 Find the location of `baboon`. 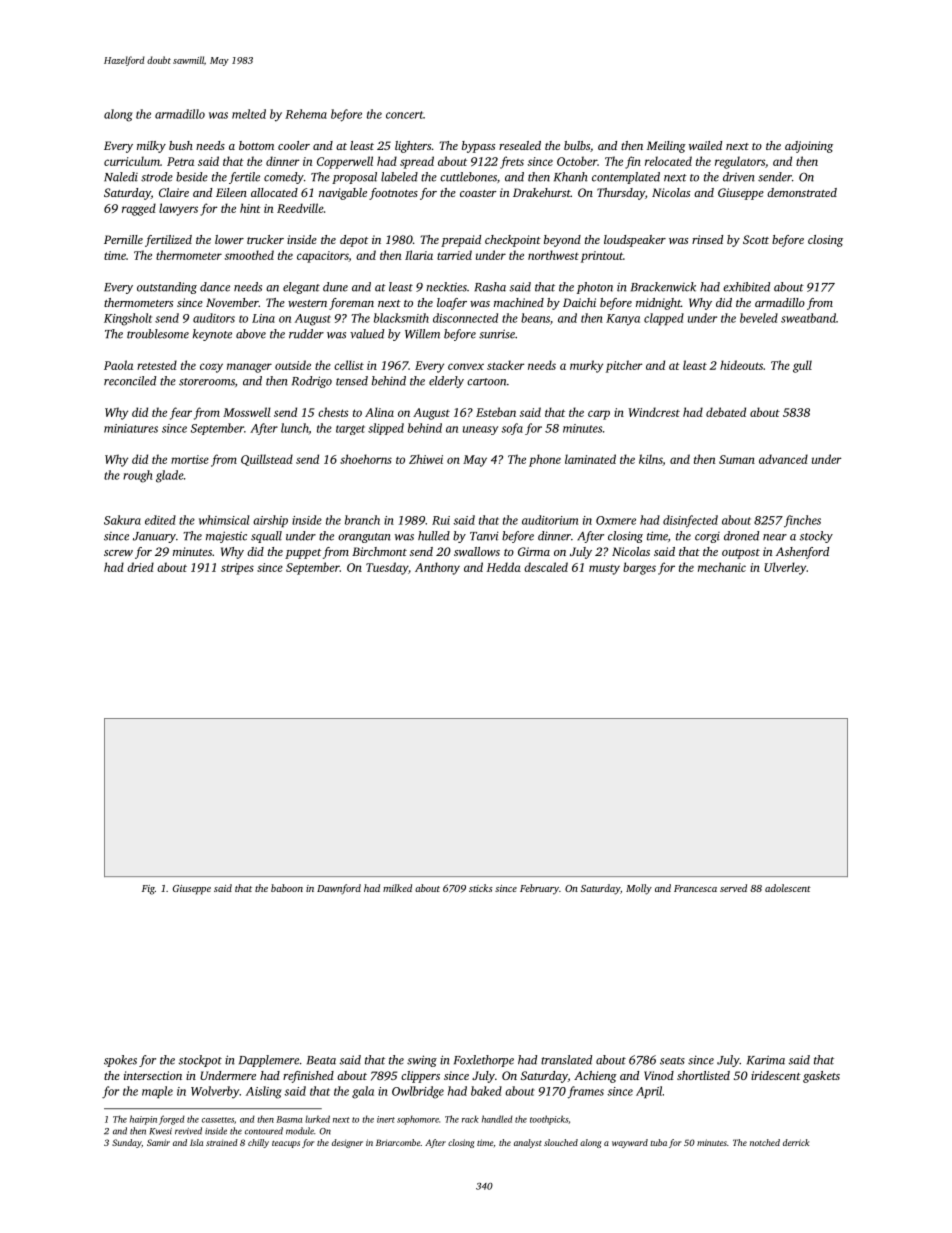

baboon is located at coordinates (287, 888).
